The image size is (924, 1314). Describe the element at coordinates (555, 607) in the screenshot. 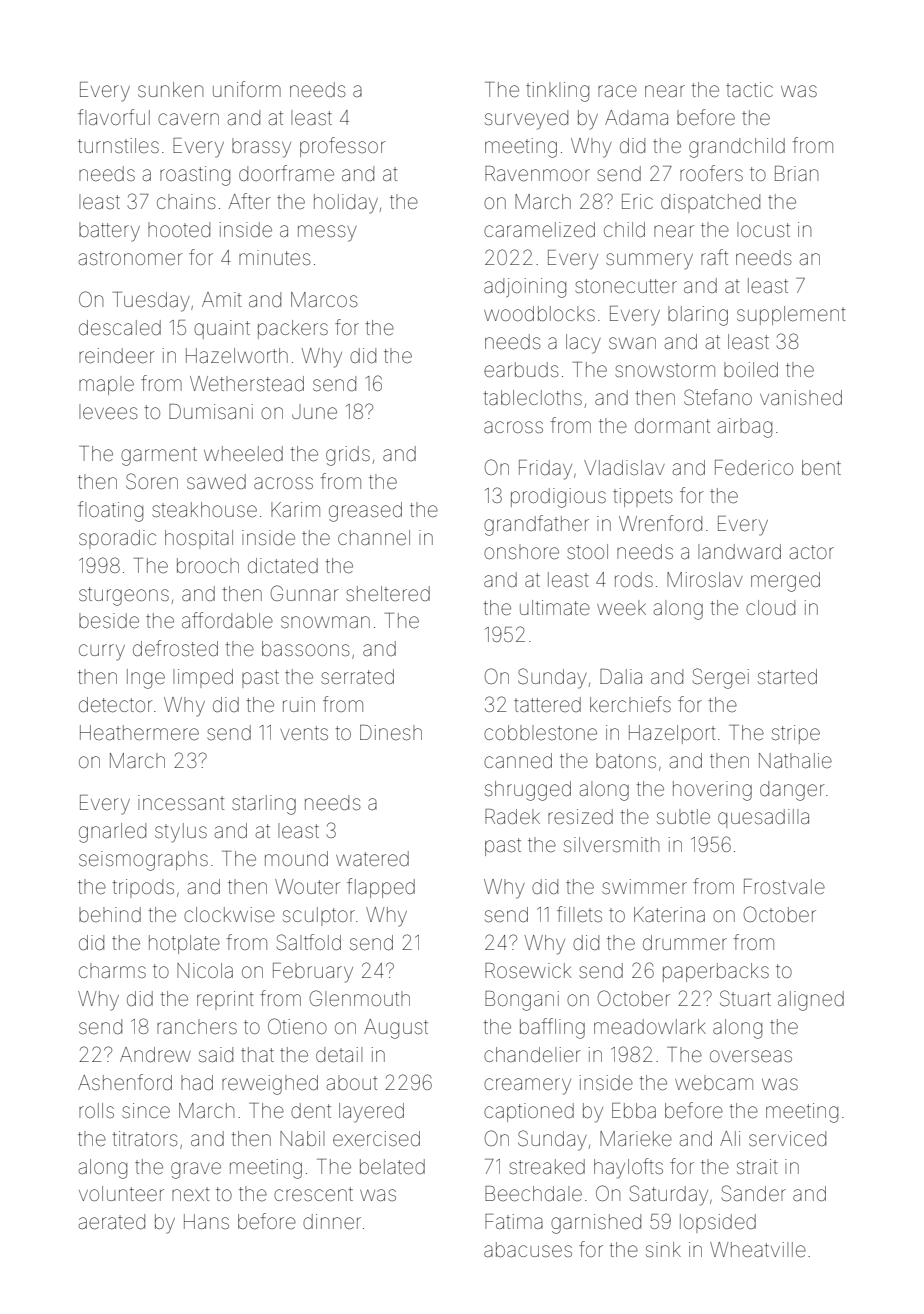

I see `ultimate` at that location.
